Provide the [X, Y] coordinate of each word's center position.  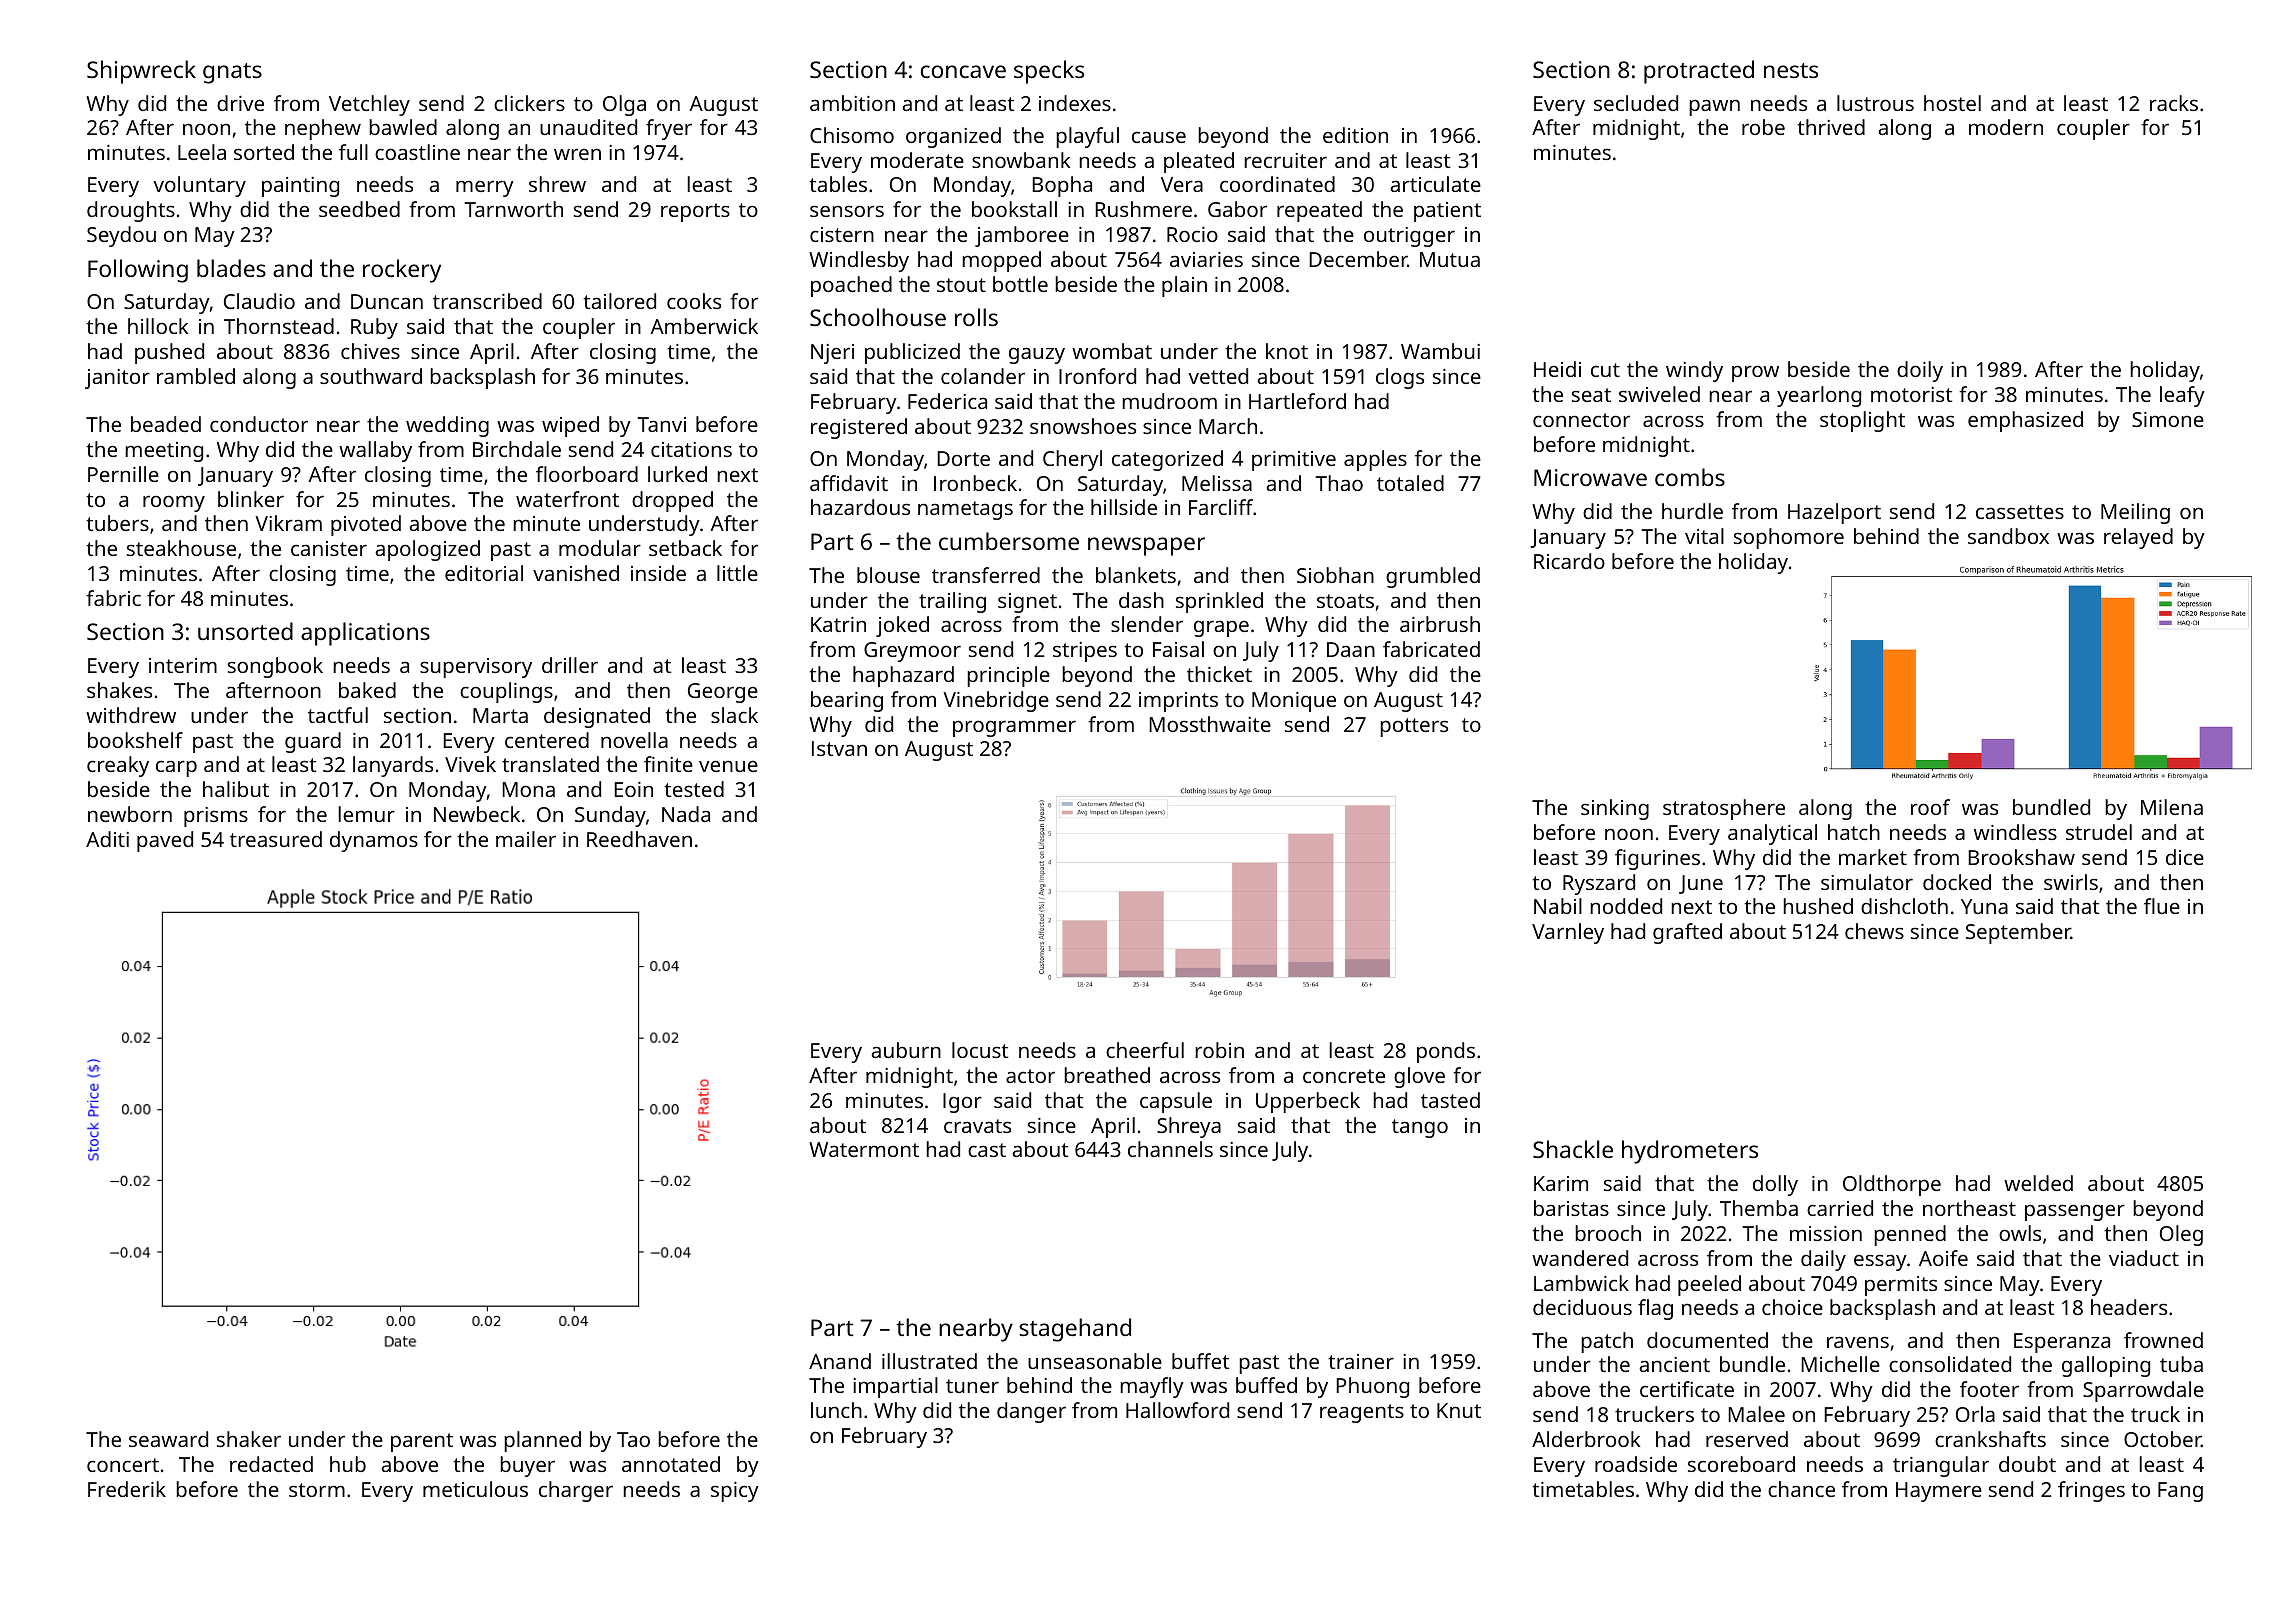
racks [2174, 103]
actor [1030, 1076]
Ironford [1097, 376]
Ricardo [1569, 561]
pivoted [366, 525]
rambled [196, 376]
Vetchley [369, 105]
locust [980, 1050]
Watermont [864, 1149]
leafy [2182, 396]
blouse [888, 575]
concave [963, 71]
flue [2162, 906]
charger [576, 1491]
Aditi [107, 839]
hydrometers [1690, 1152]
